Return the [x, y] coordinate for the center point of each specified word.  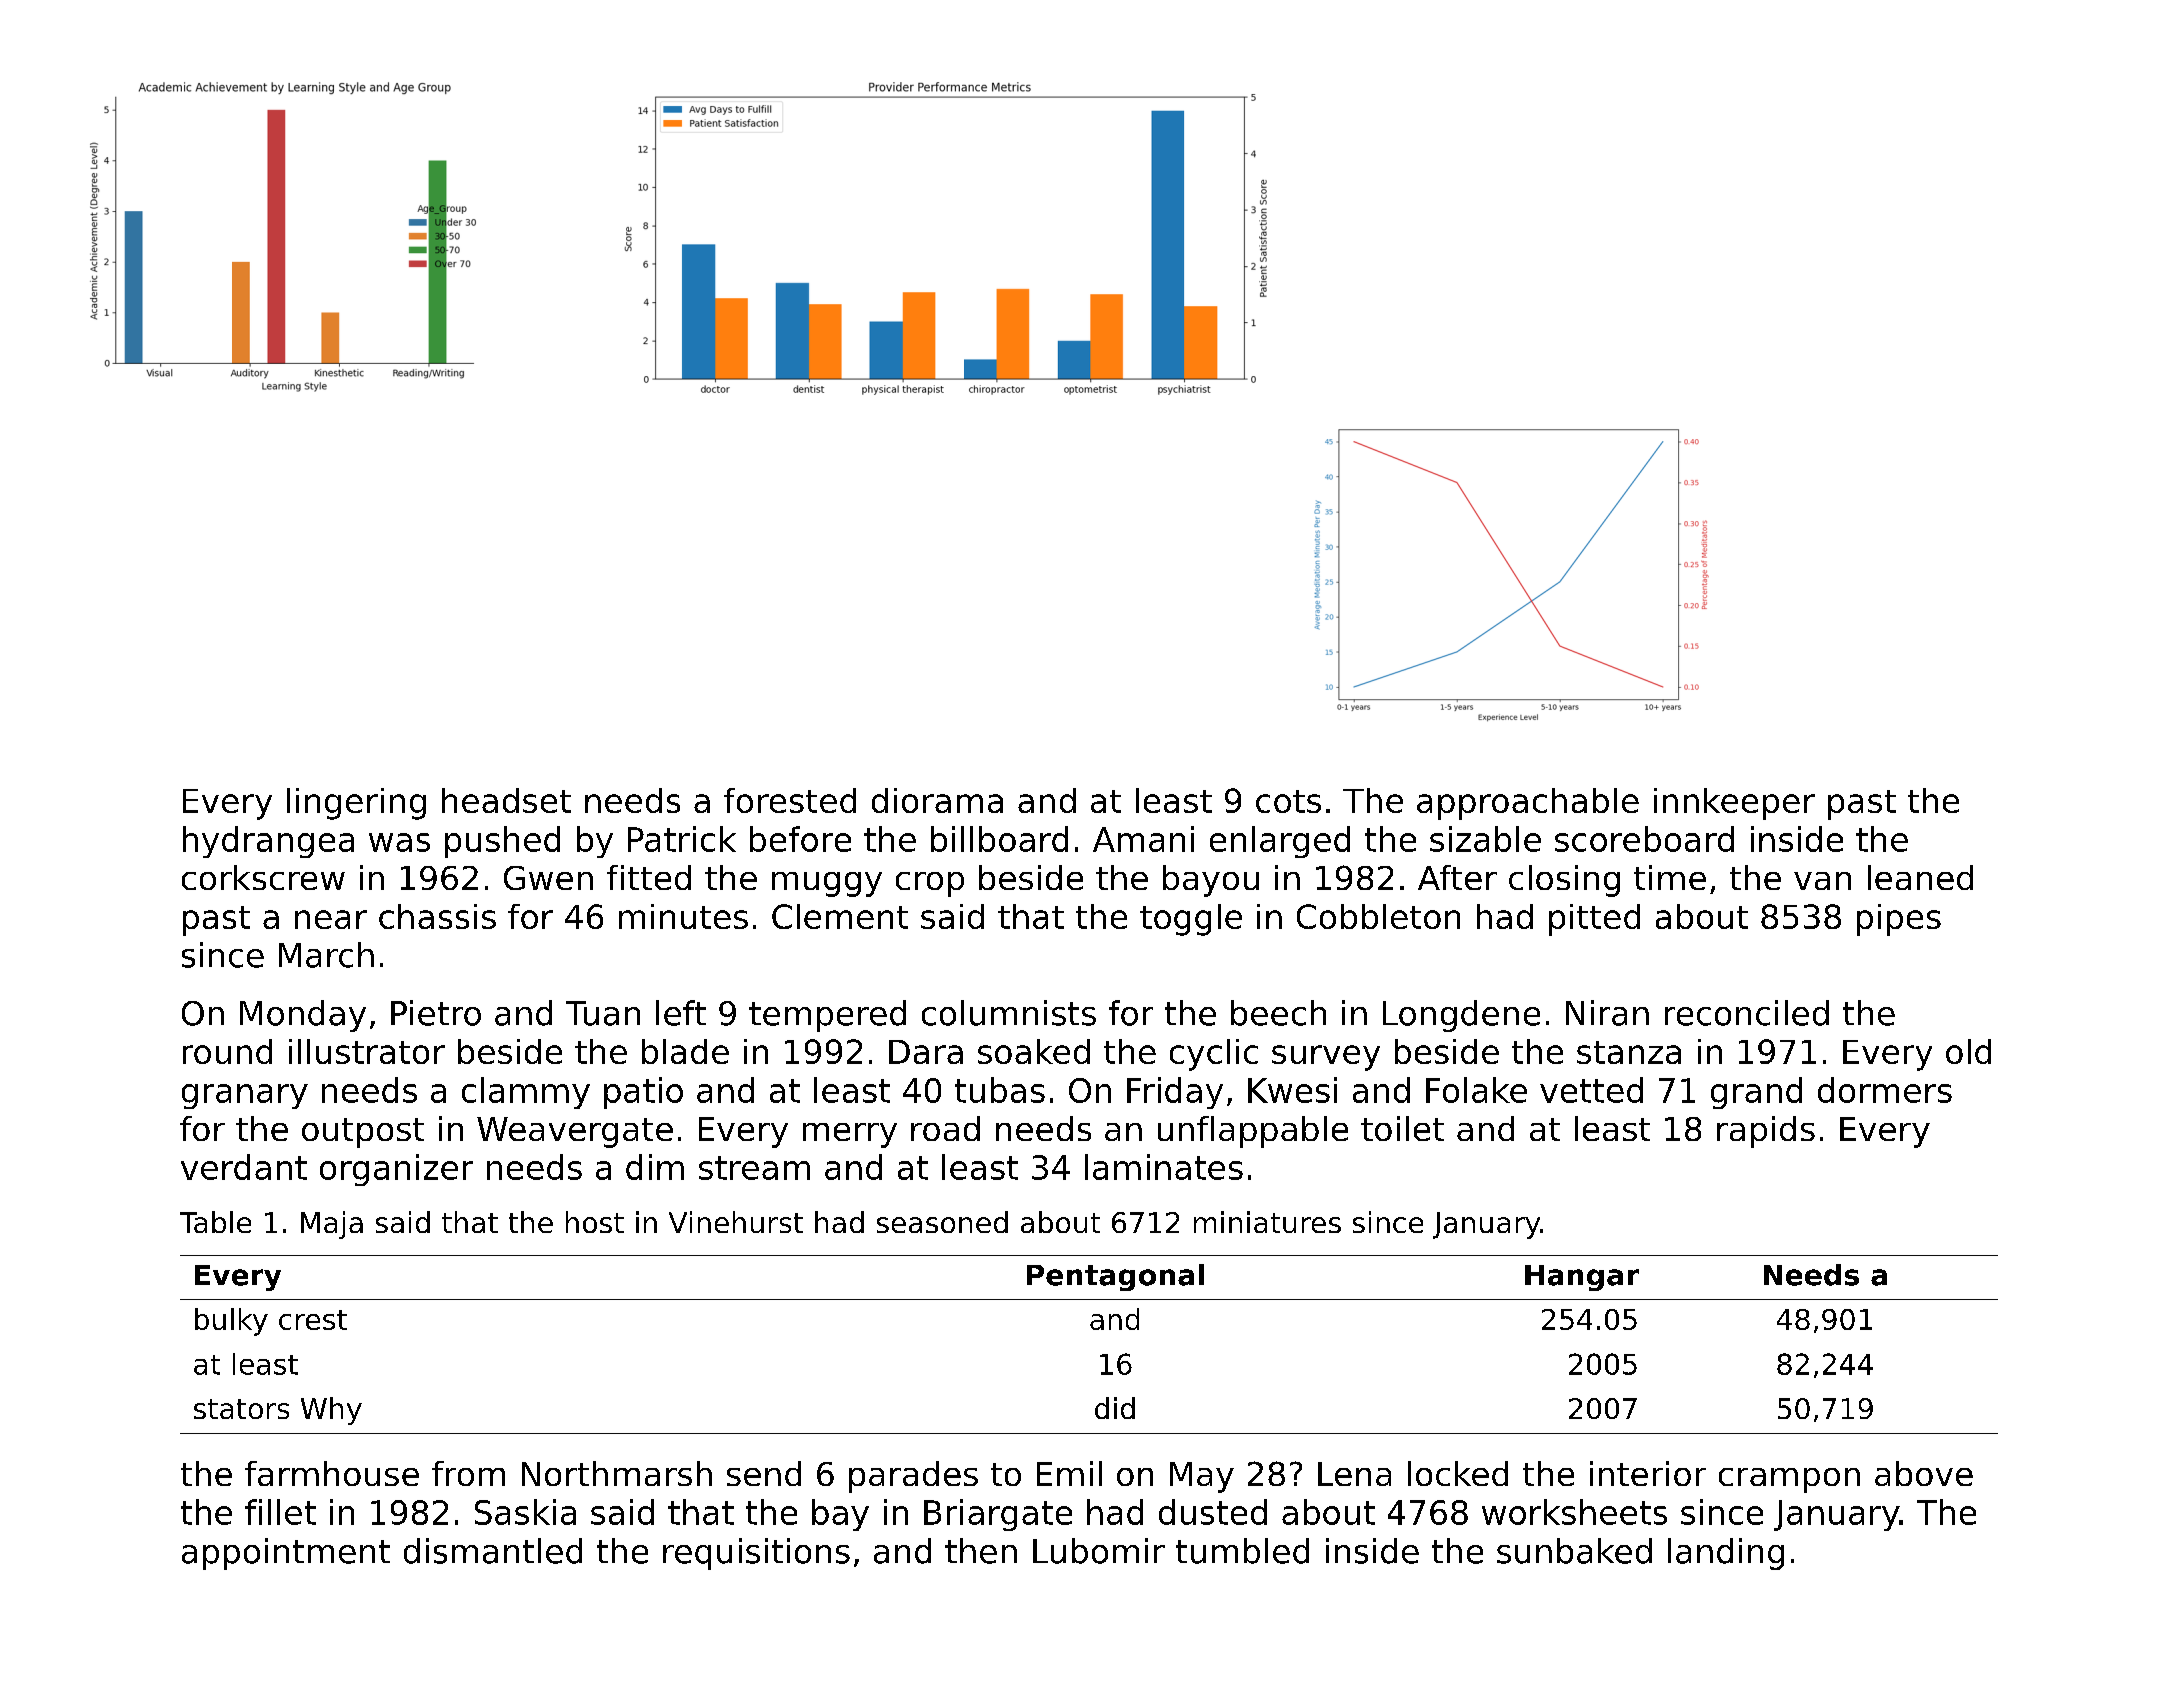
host [595, 1222]
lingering [356, 804]
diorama [937, 800]
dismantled [493, 1551]
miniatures [1267, 1222]
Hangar [1582, 1278]
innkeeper [1734, 804]
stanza [1629, 1052]
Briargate [998, 1515]
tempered [827, 1016]
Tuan [603, 1013]
